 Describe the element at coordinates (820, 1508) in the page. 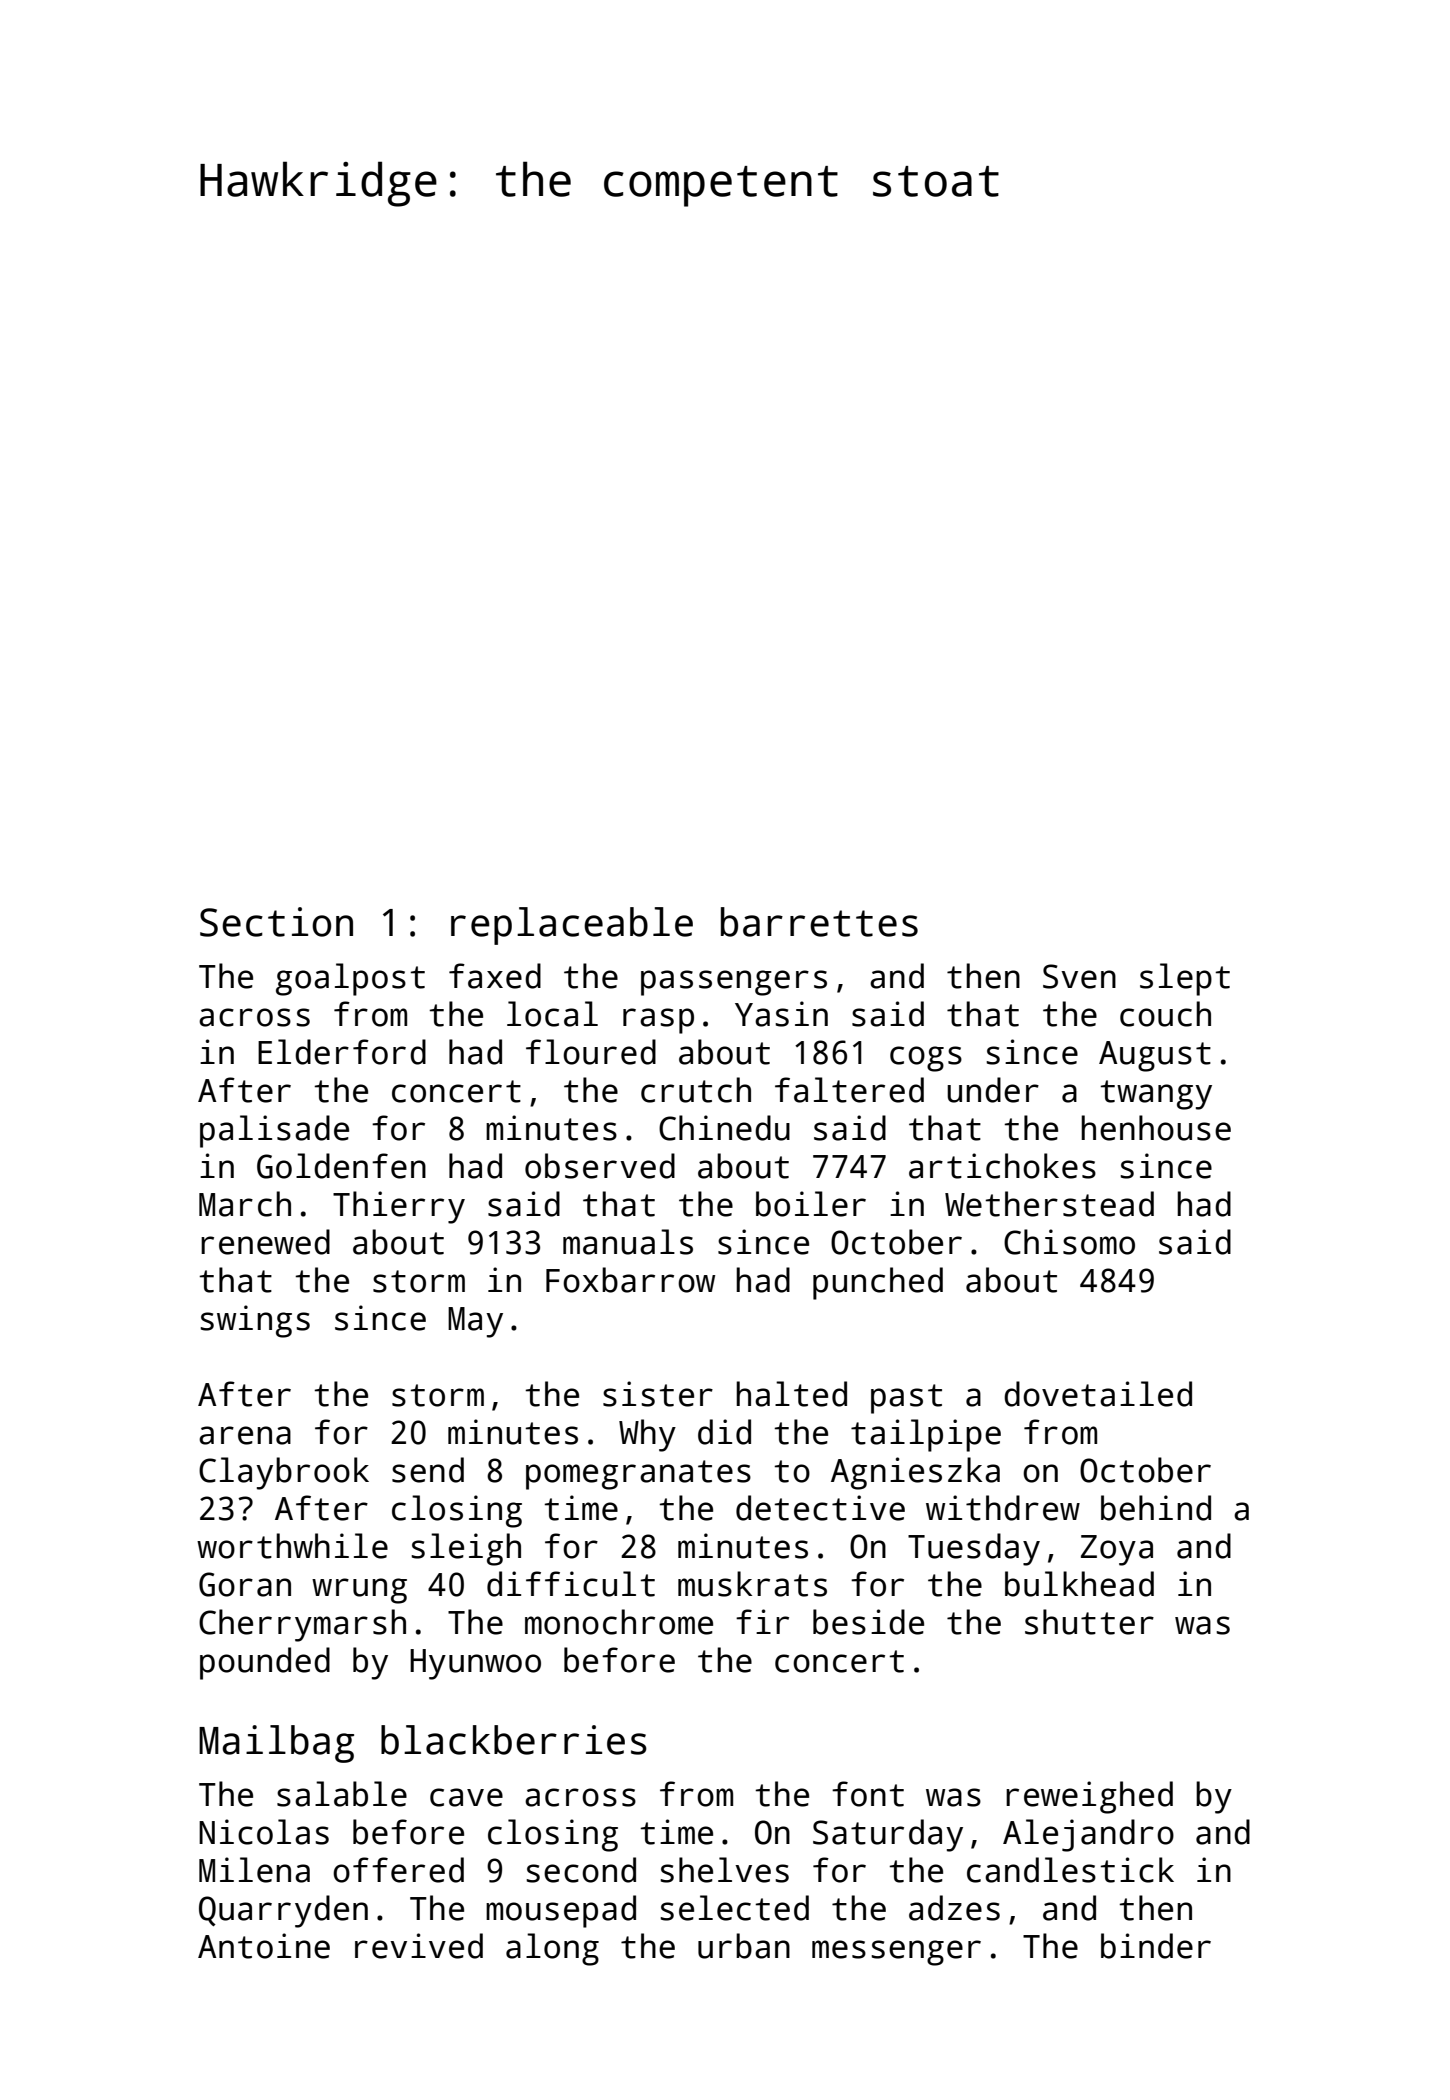

I see `detective` at that location.
